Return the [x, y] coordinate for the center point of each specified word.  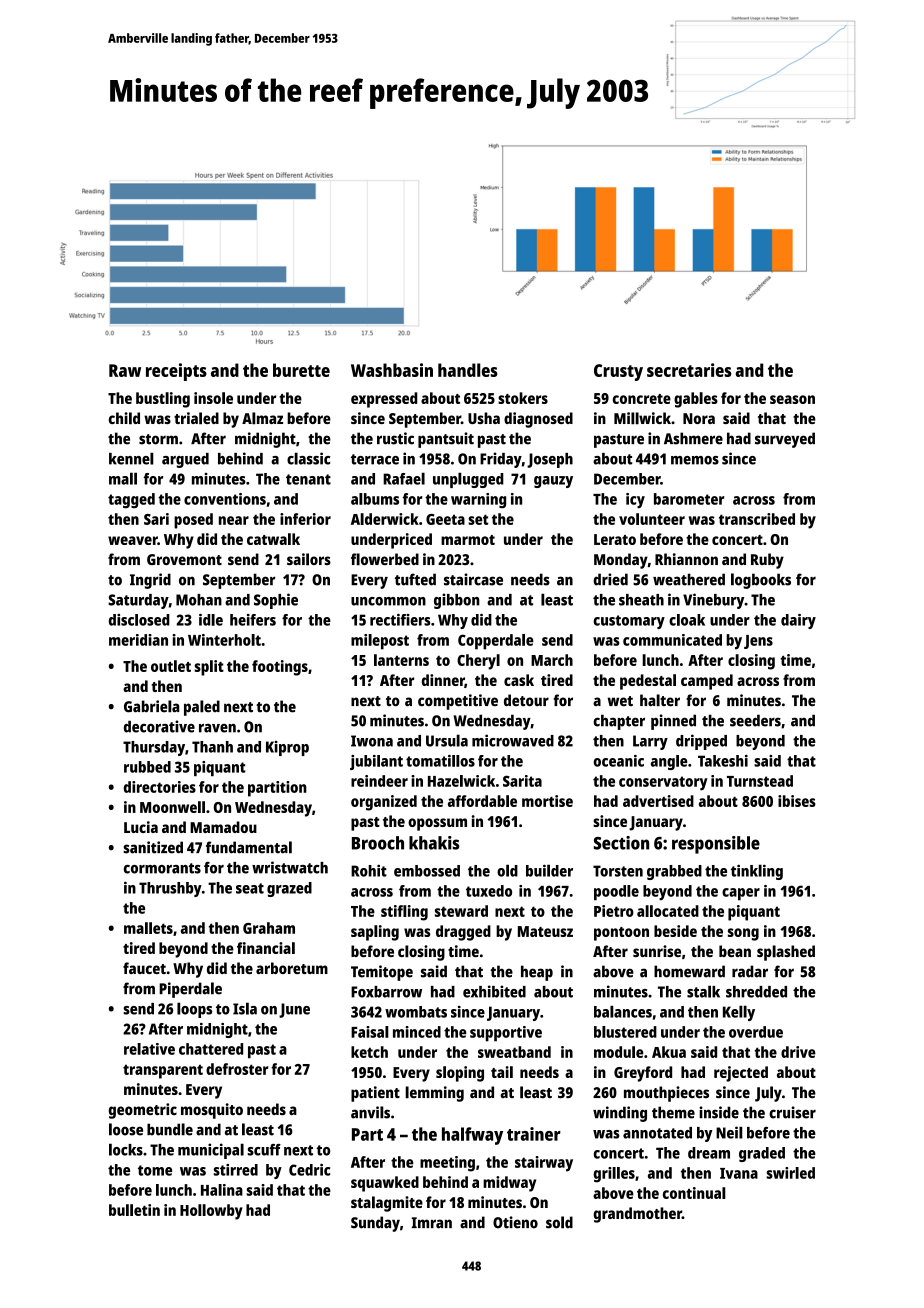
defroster [237, 1069]
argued [185, 460]
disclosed [139, 620]
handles [468, 370]
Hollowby [211, 1212]
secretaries [689, 370]
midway [509, 1184]
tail [502, 1072]
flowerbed [385, 559]
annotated [657, 1133]
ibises [797, 801]
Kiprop [287, 748]
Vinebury [714, 601]
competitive [458, 702]
